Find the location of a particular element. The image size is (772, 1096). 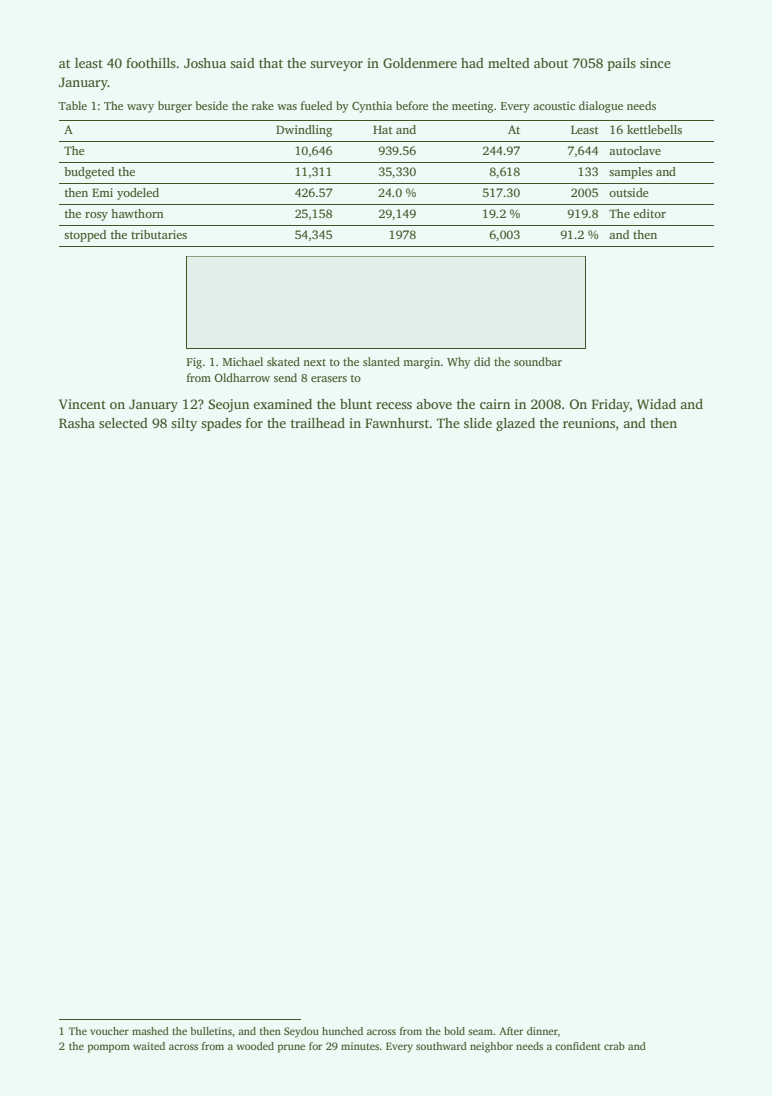

minutes is located at coordinates (360, 1046).
